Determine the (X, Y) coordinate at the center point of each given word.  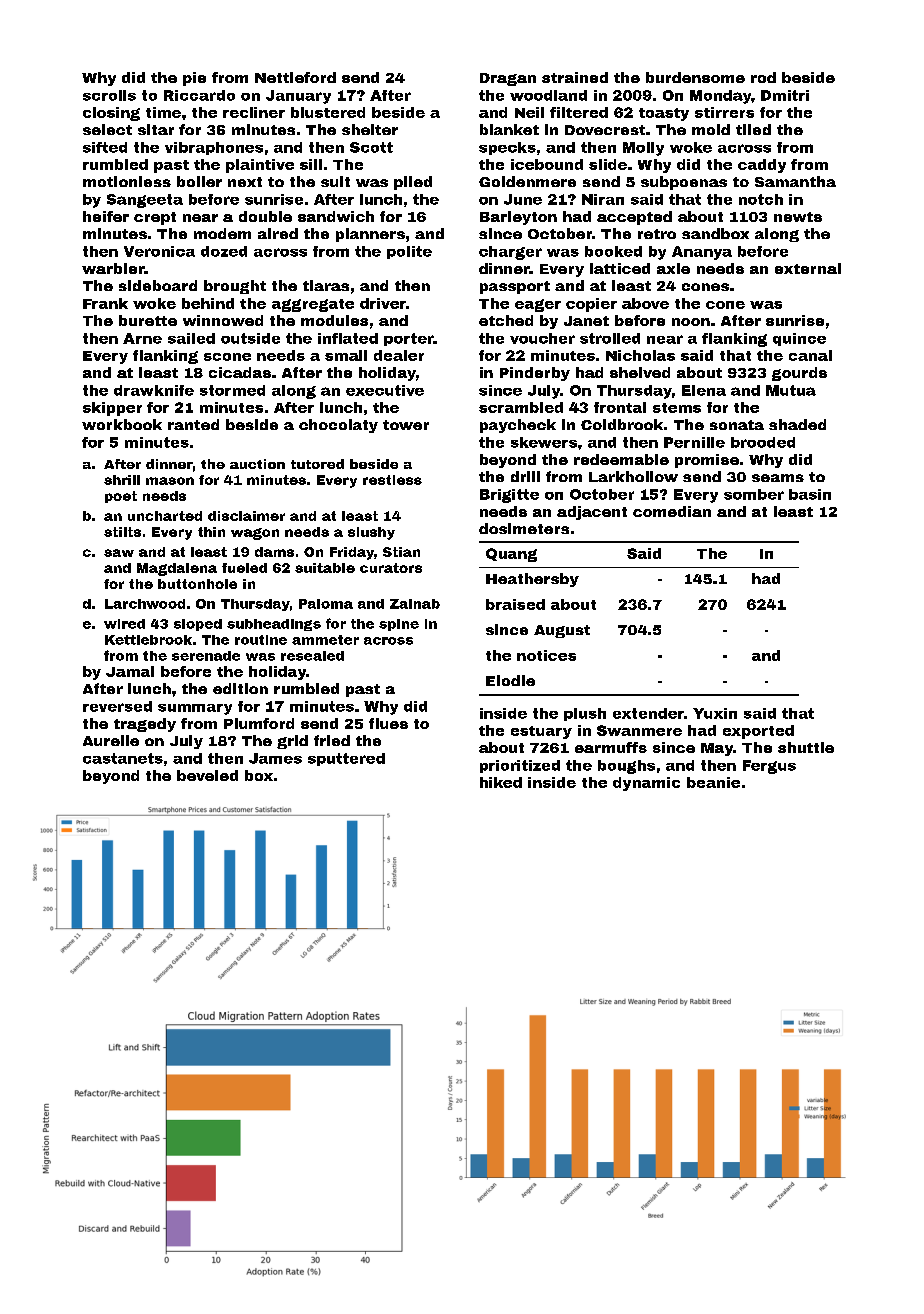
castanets (123, 758)
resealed (312, 656)
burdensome (695, 77)
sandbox (715, 233)
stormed (232, 390)
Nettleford (295, 77)
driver (383, 303)
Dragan (508, 79)
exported (758, 732)
